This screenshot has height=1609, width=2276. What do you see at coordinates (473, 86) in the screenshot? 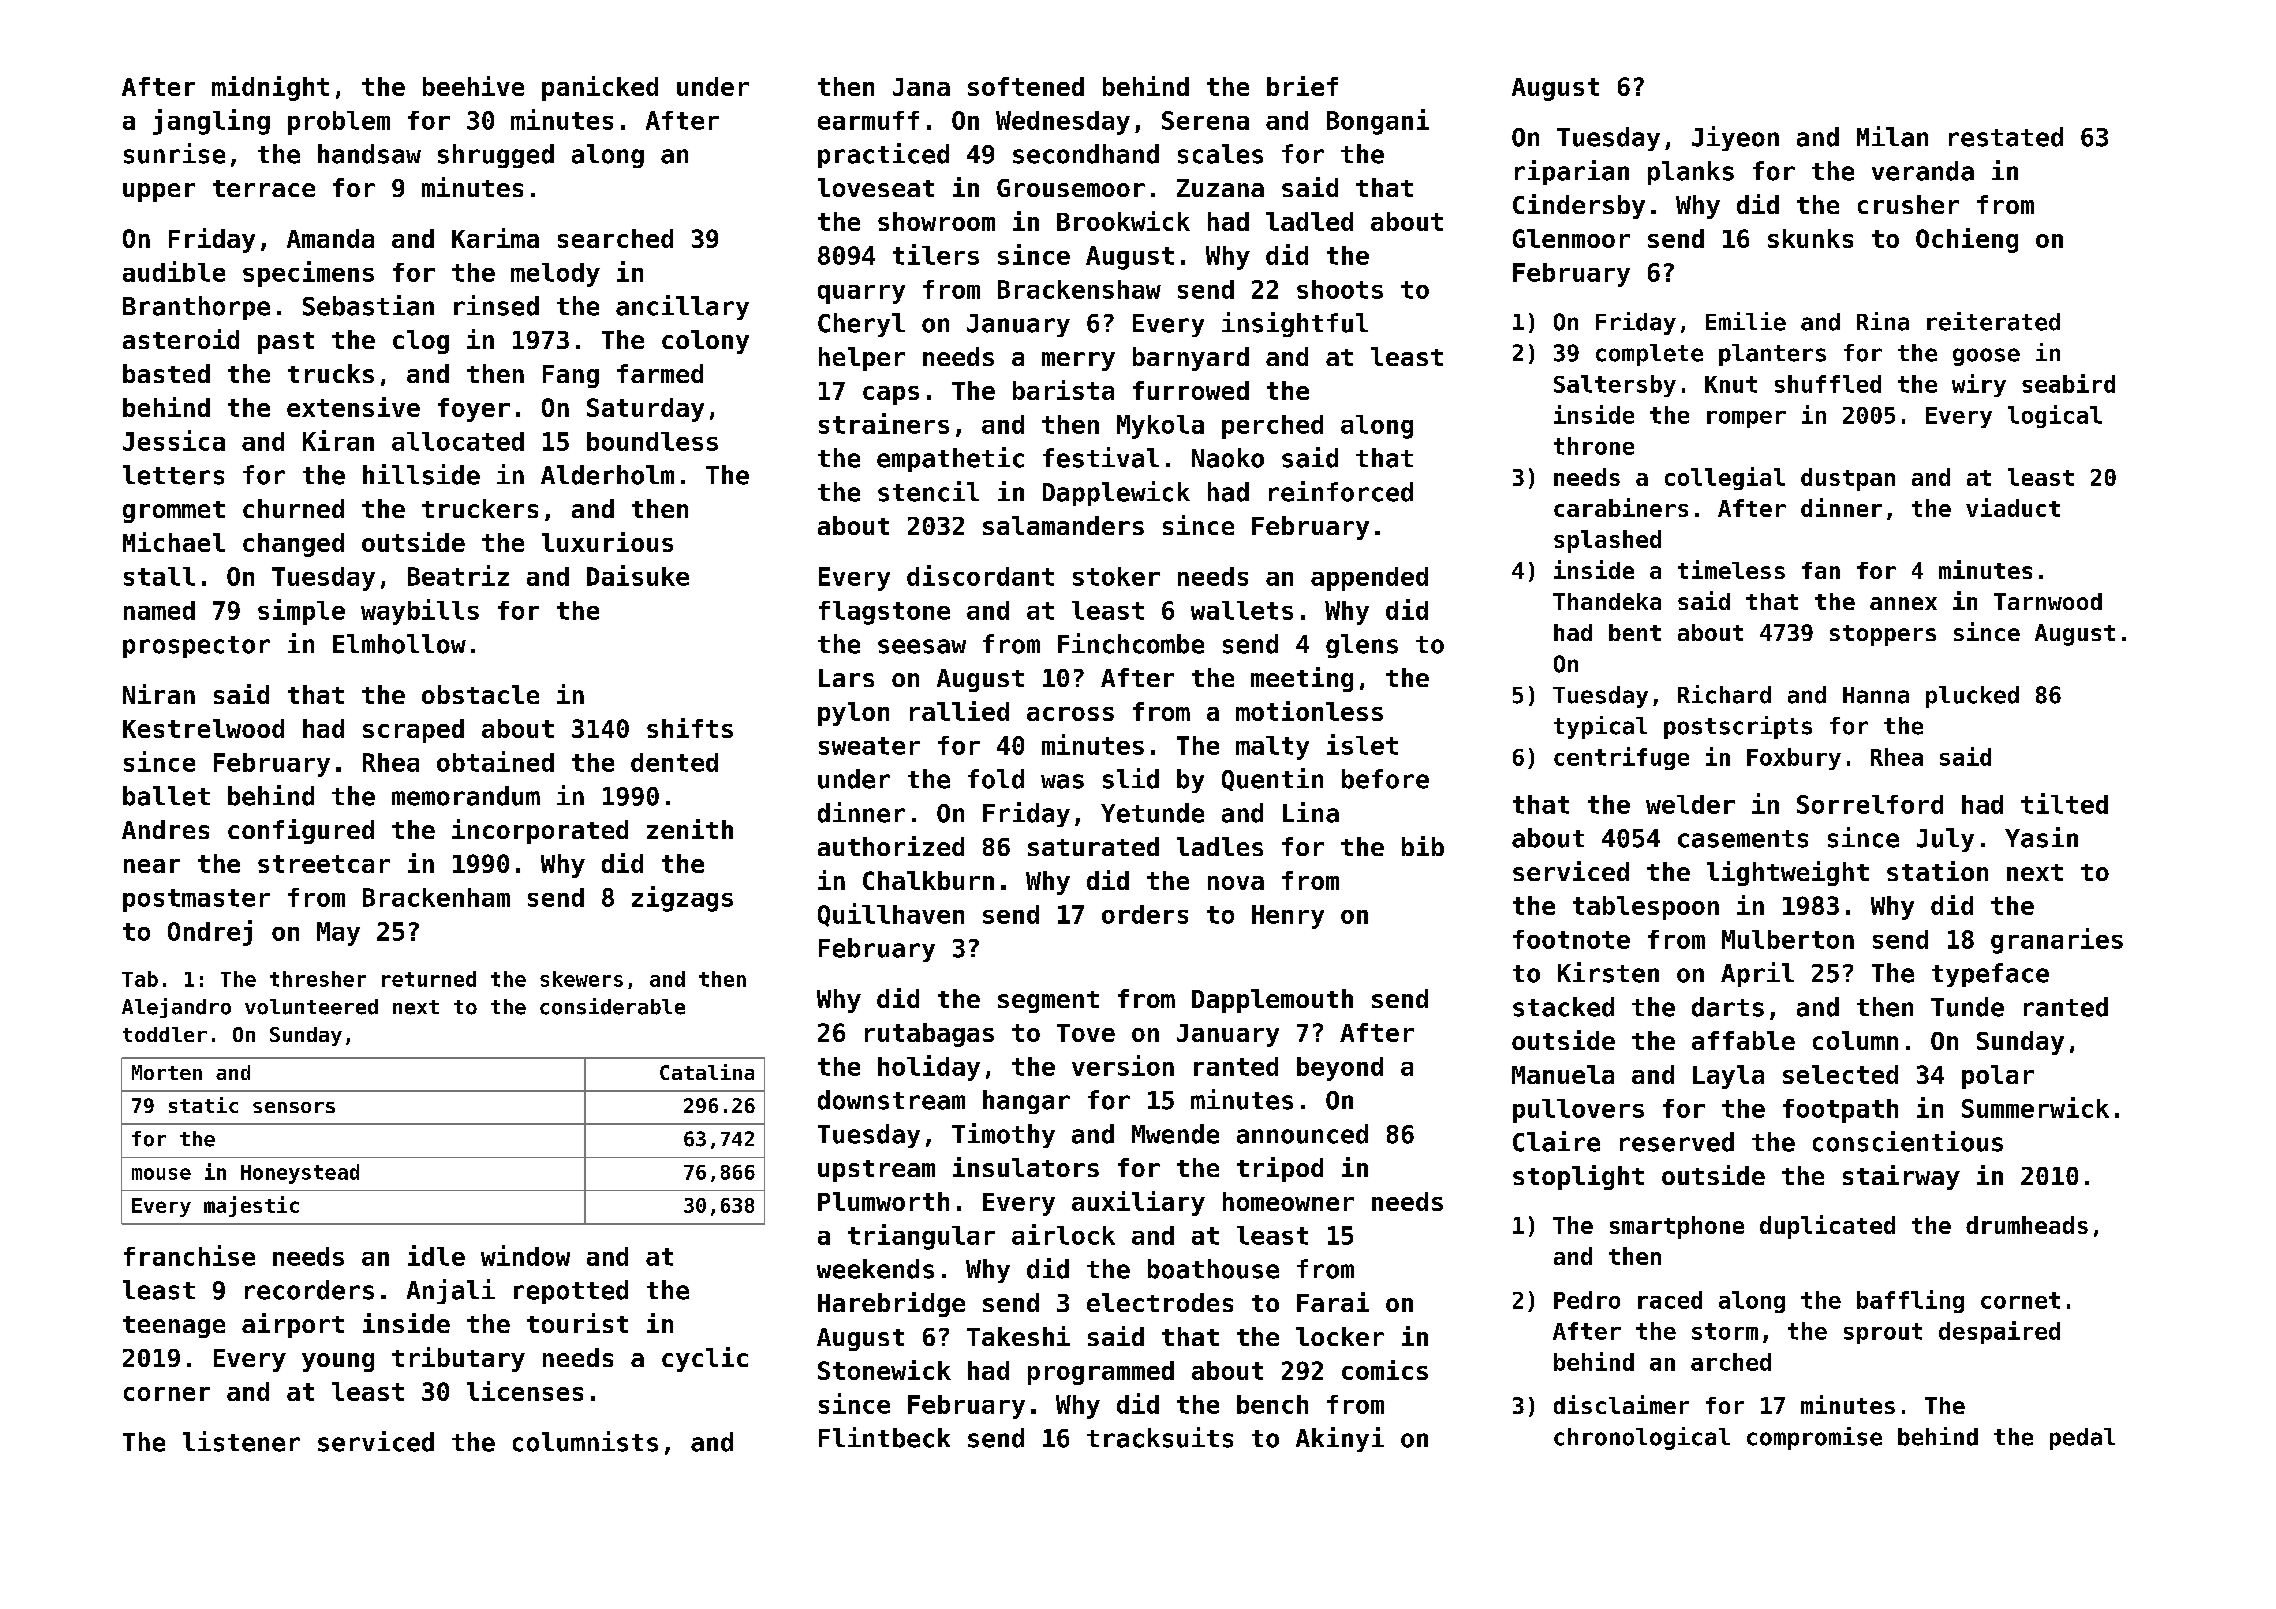
I see `beehive` at bounding box center [473, 86].
